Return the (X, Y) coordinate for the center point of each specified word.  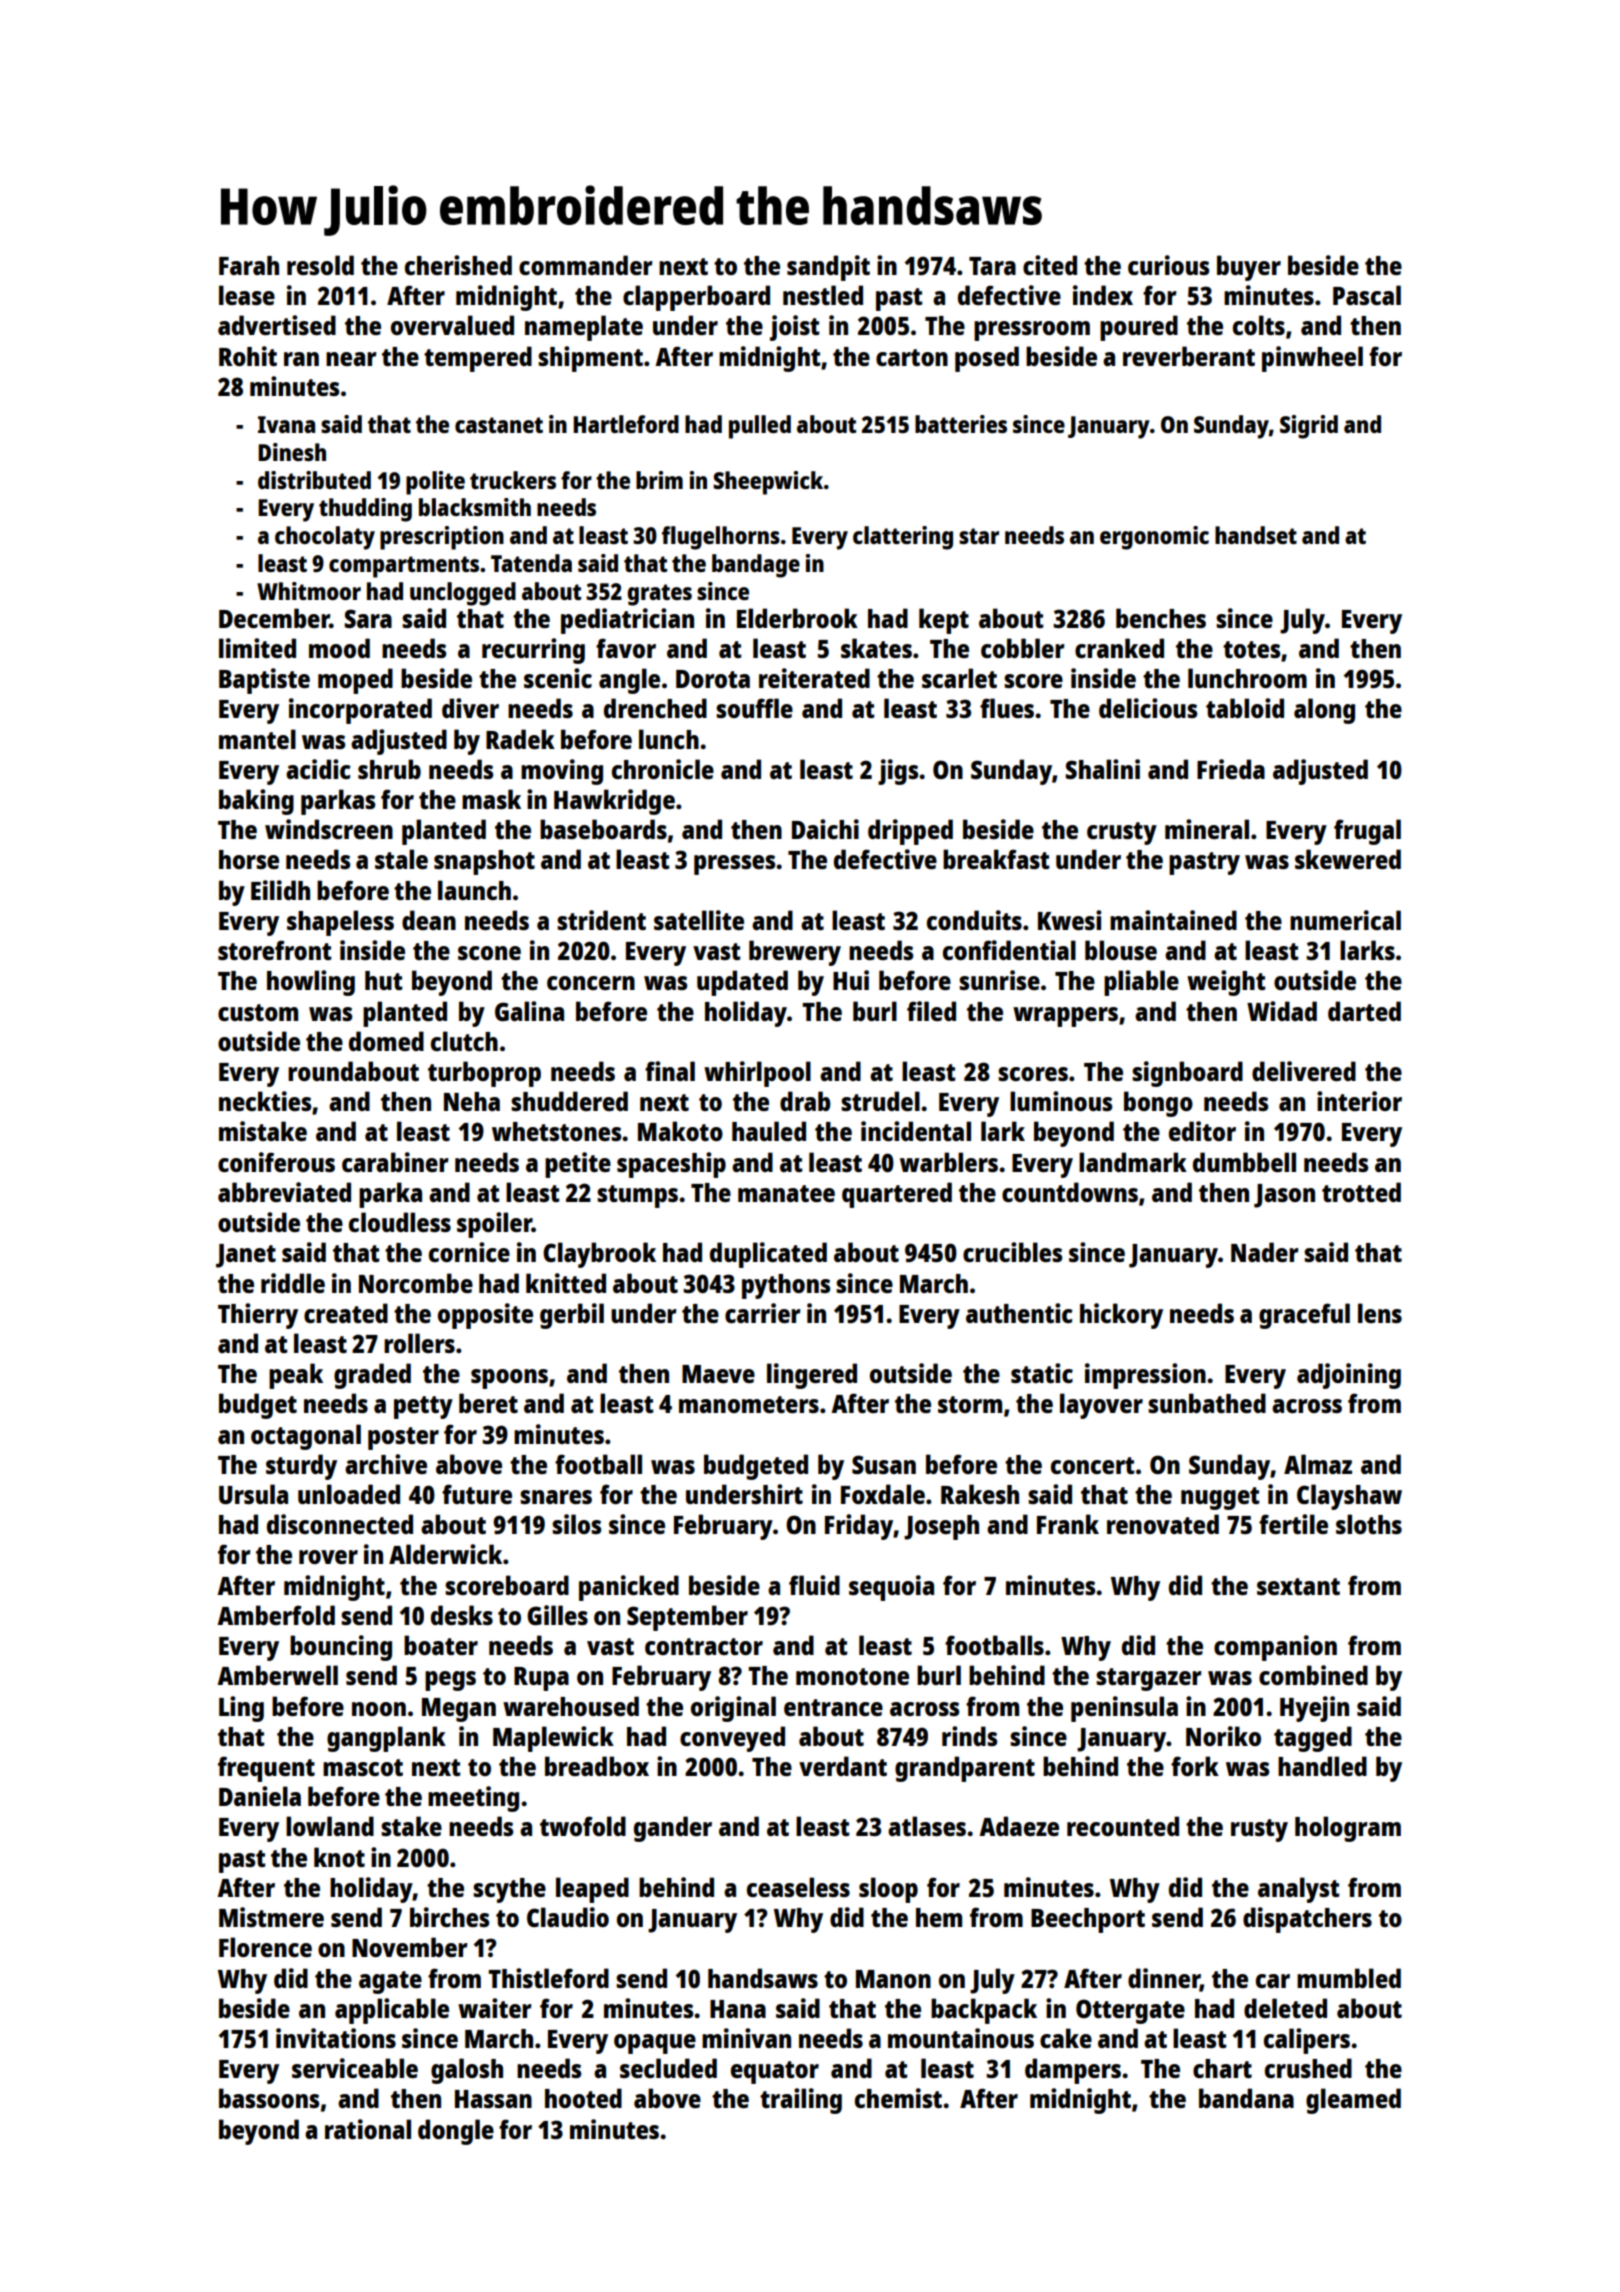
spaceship (671, 1165)
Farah (249, 265)
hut (383, 980)
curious (1168, 265)
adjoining (1349, 1376)
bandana (1246, 2098)
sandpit (828, 268)
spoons (509, 1379)
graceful (1304, 1316)
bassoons (269, 2098)
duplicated (768, 1255)
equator (775, 2072)
